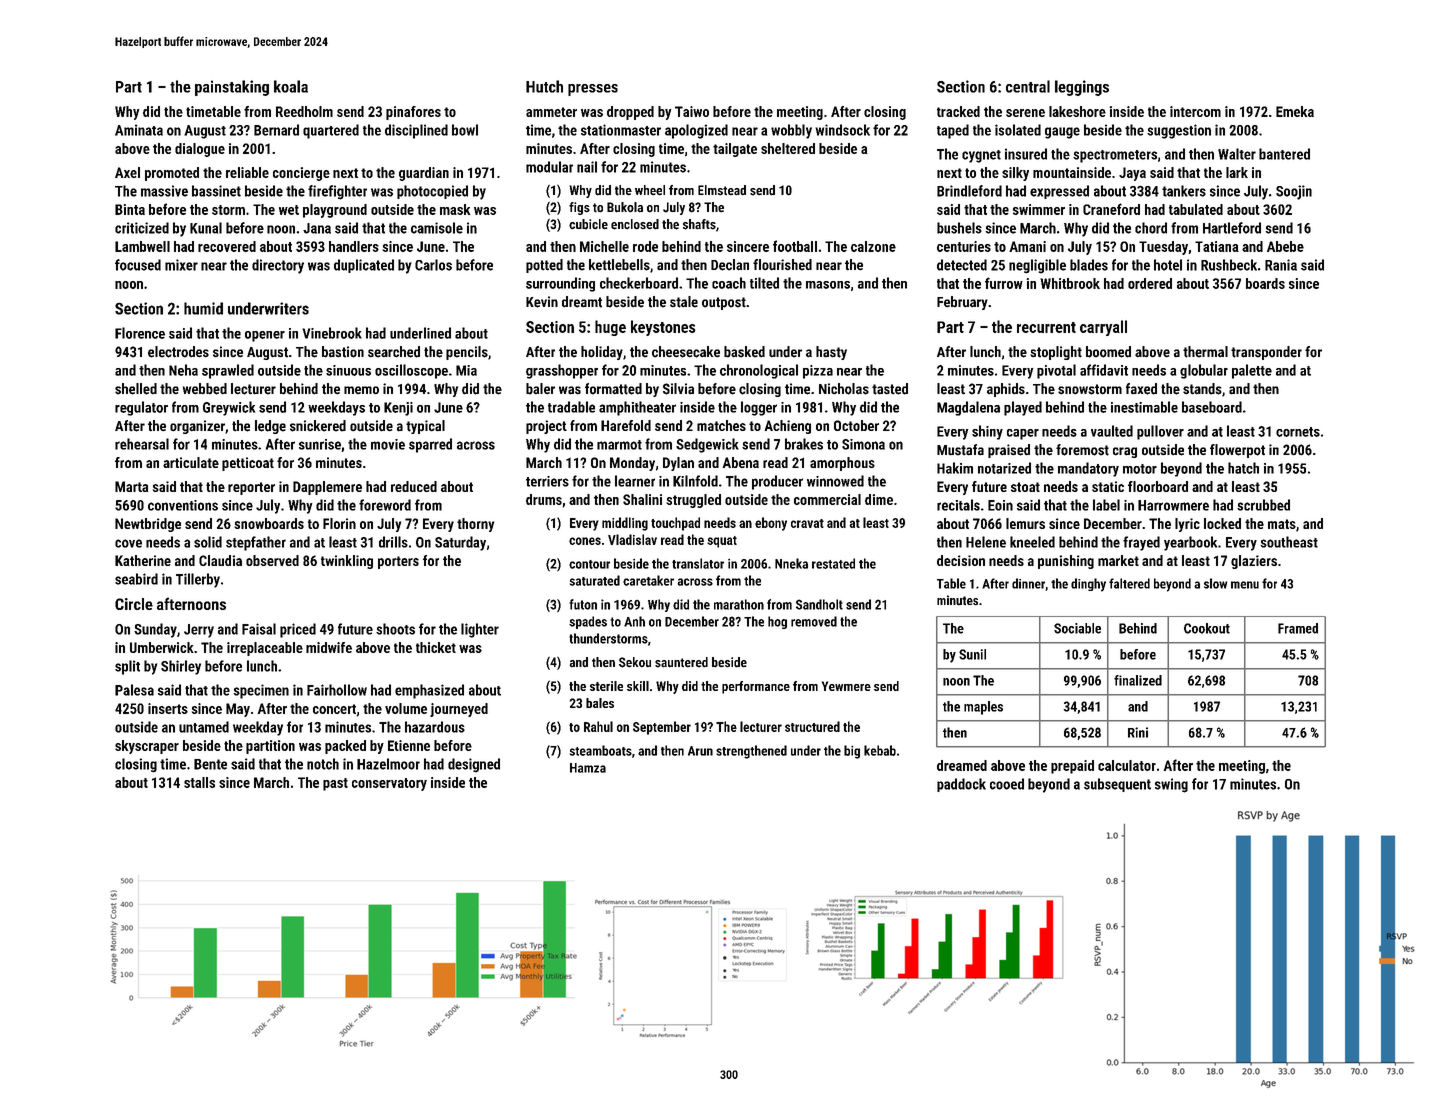 This screenshot has width=1440, height=1113. What do you see at coordinates (1028, 86) in the screenshot?
I see `central` at bounding box center [1028, 86].
